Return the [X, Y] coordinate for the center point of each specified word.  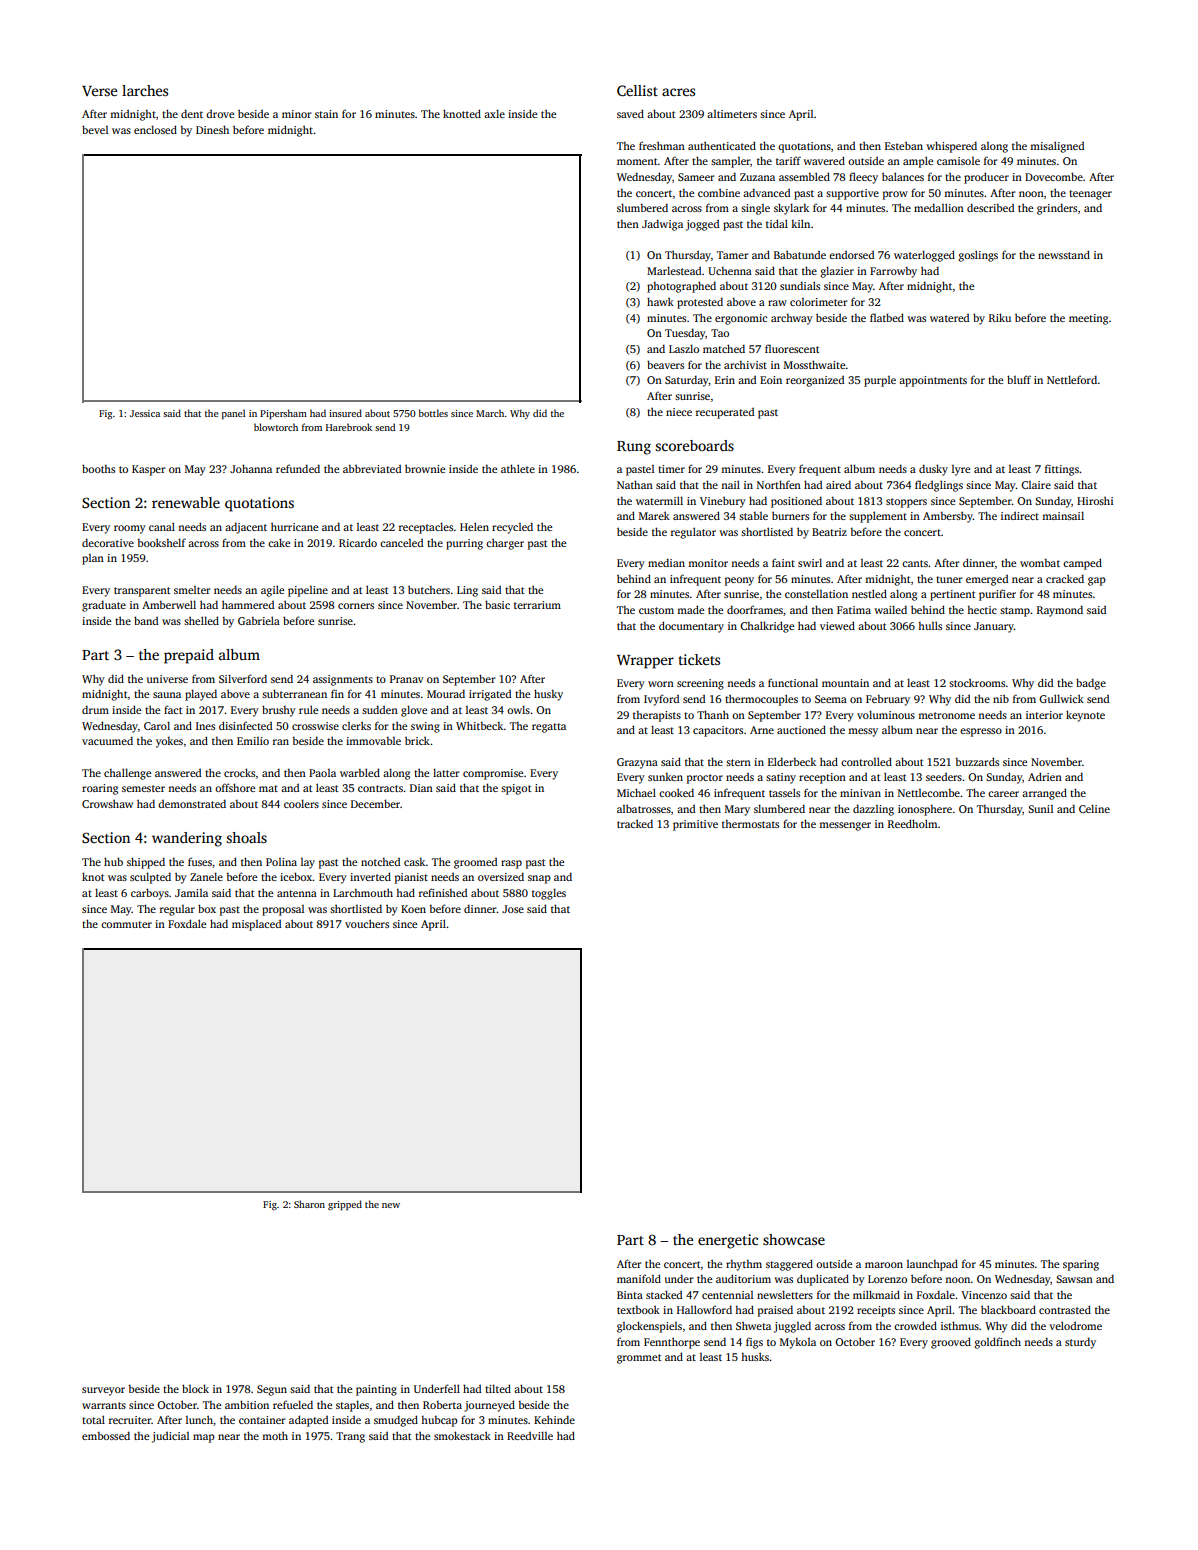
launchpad [932, 1265]
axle [494, 113]
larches [145, 90]
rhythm [744, 1265]
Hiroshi [1095, 500]
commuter [126, 924]
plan [93, 559]
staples [352, 1406]
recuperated [725, 413]
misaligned [1057, 147]
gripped [345, 1205]
